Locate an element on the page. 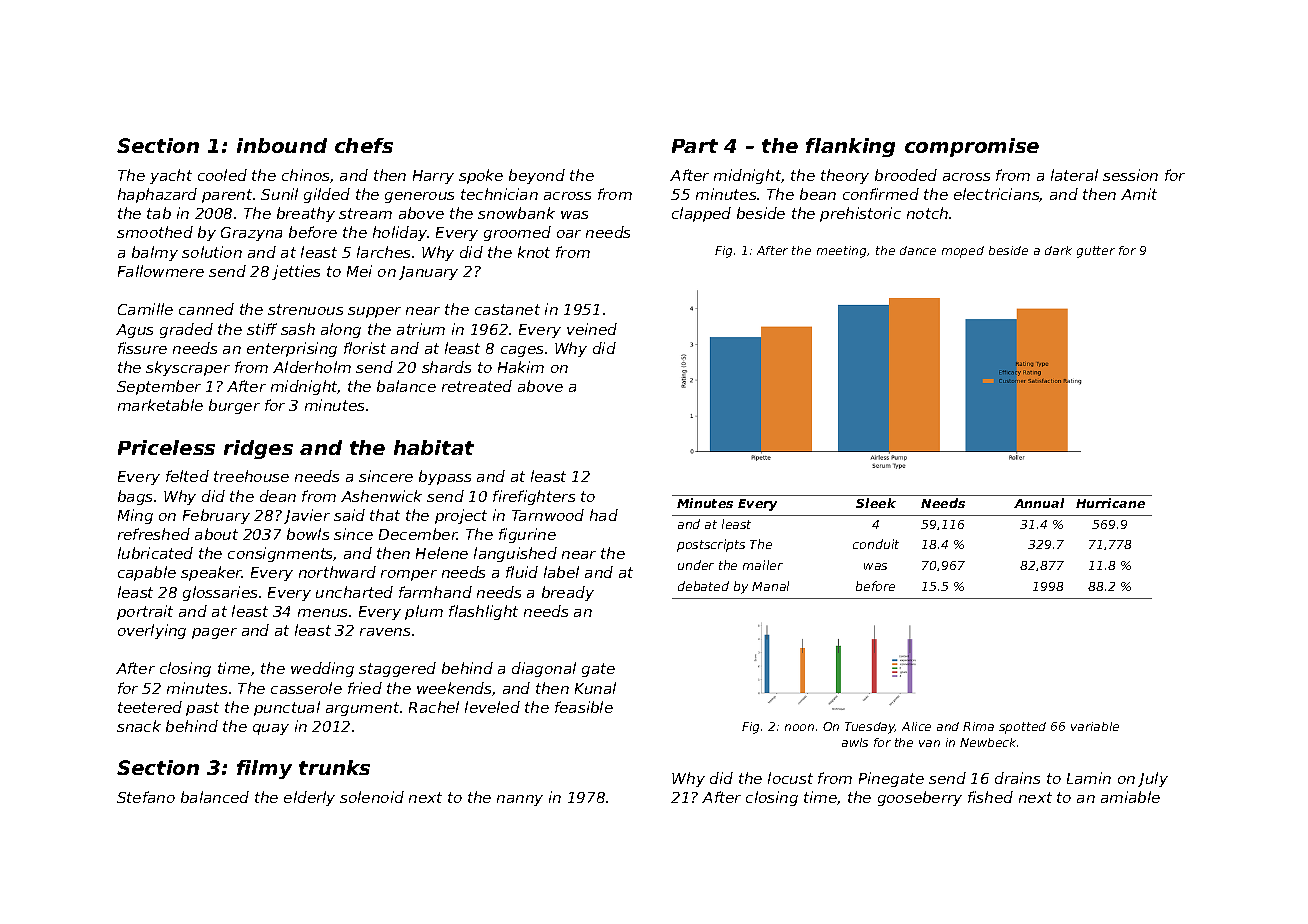 Image resolution: width=1308 pixels, height=924 pixels. ridges is located at coordinates (258, 449).
